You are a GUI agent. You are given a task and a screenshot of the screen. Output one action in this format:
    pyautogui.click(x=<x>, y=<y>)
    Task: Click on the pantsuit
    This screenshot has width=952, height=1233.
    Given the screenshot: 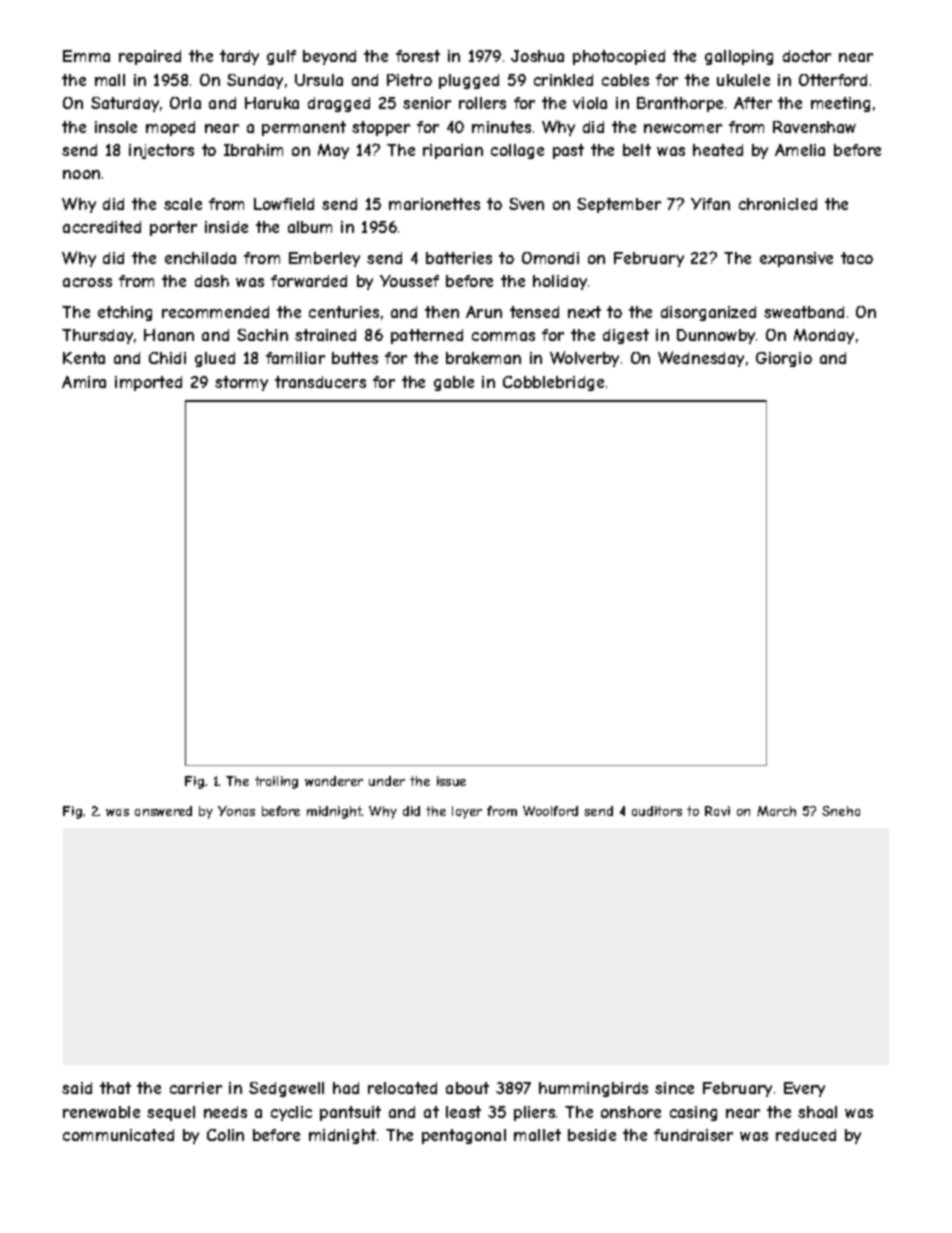 What is the action you would take?
    pyautogui.click(x=350, y=1113)
